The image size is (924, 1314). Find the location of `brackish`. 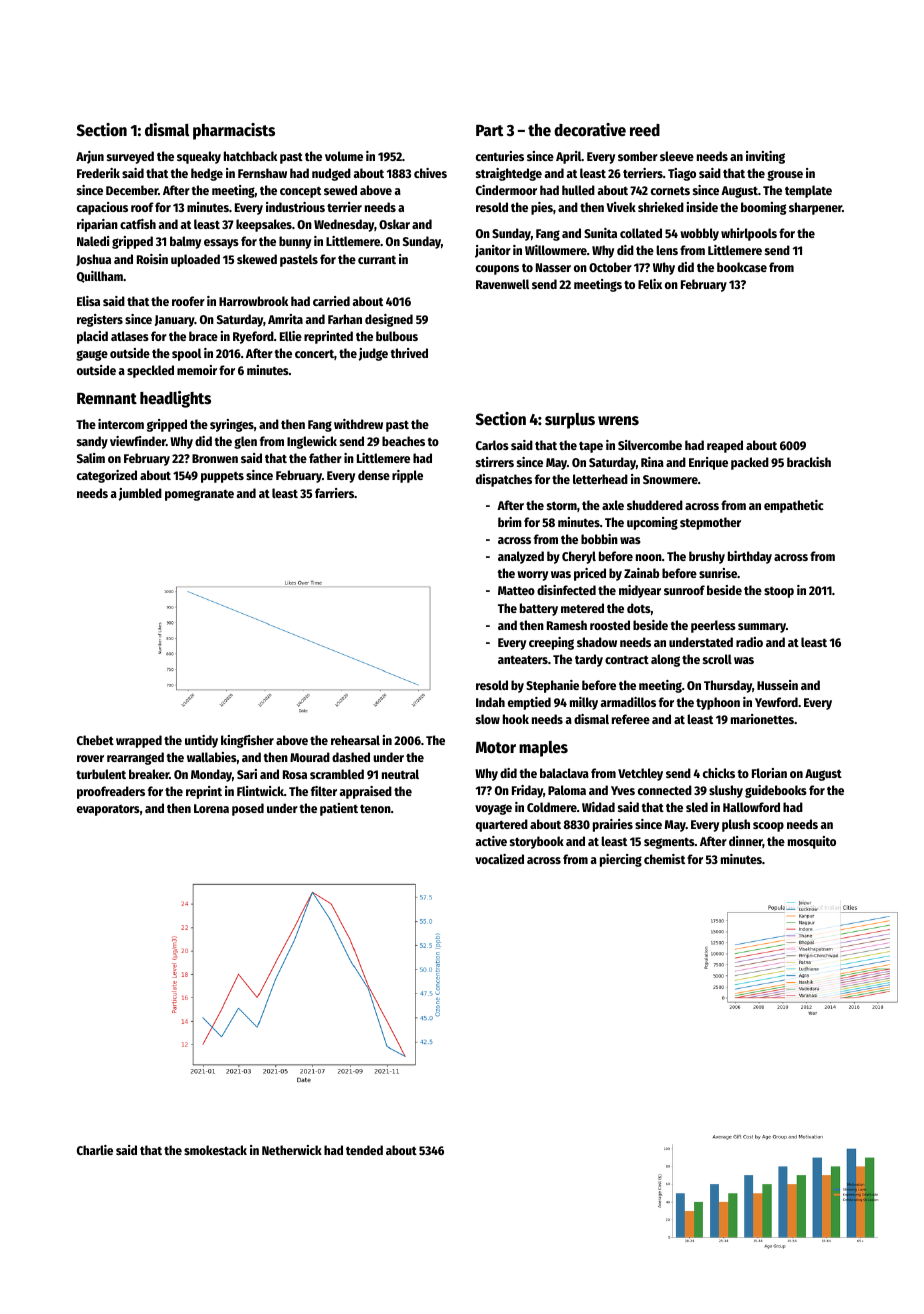

brackish is located at coordinates (809, 462).
